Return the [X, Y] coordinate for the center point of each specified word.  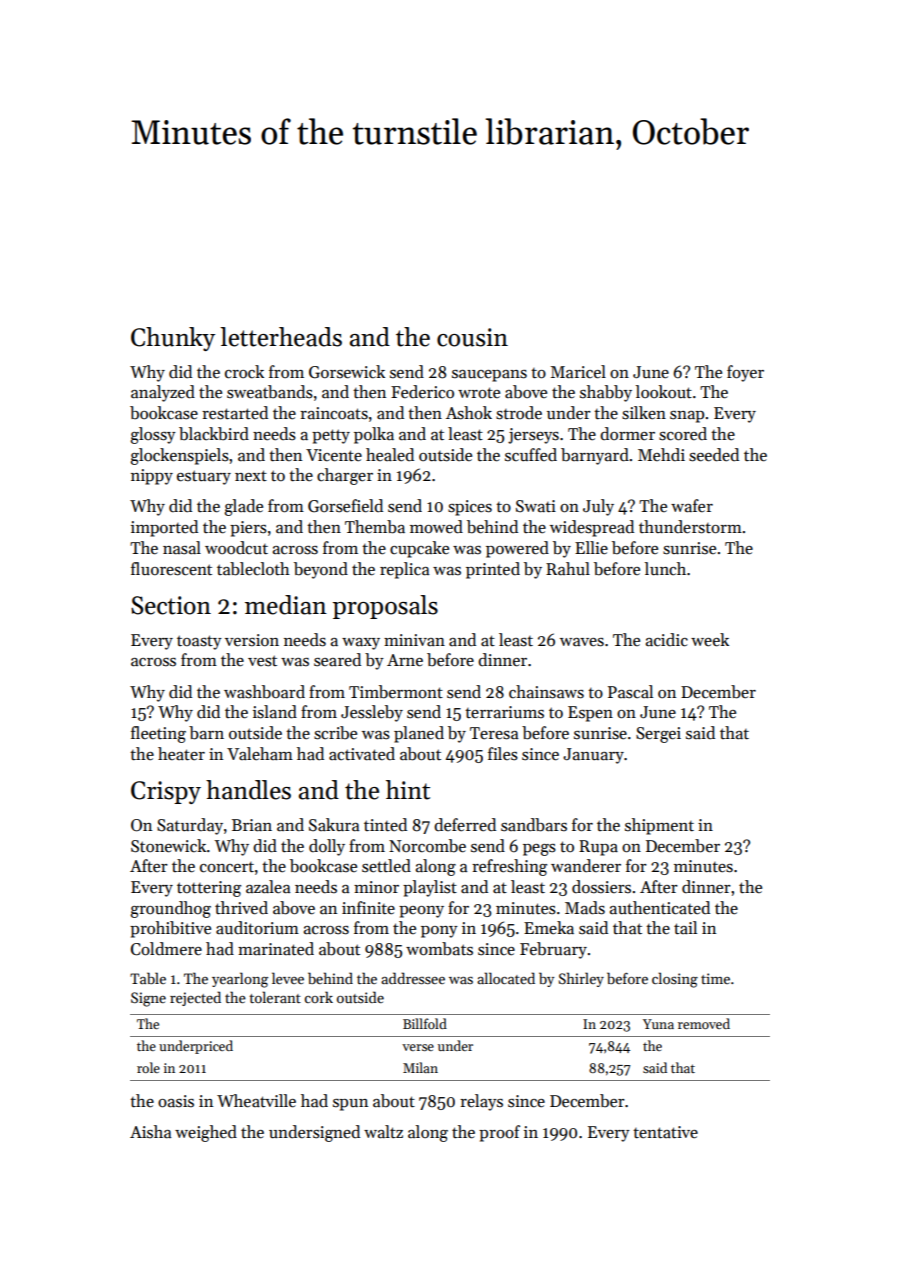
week [710, 640]
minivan [414, 640]
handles [248, 790]
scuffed [531, 455]
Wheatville [256, 1101]
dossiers [601, 887]
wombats [439, 949]
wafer [692, 506]
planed [419, 734]
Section [171, 605]
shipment [659, 826]
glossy [153, 435]
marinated [276, 948]
